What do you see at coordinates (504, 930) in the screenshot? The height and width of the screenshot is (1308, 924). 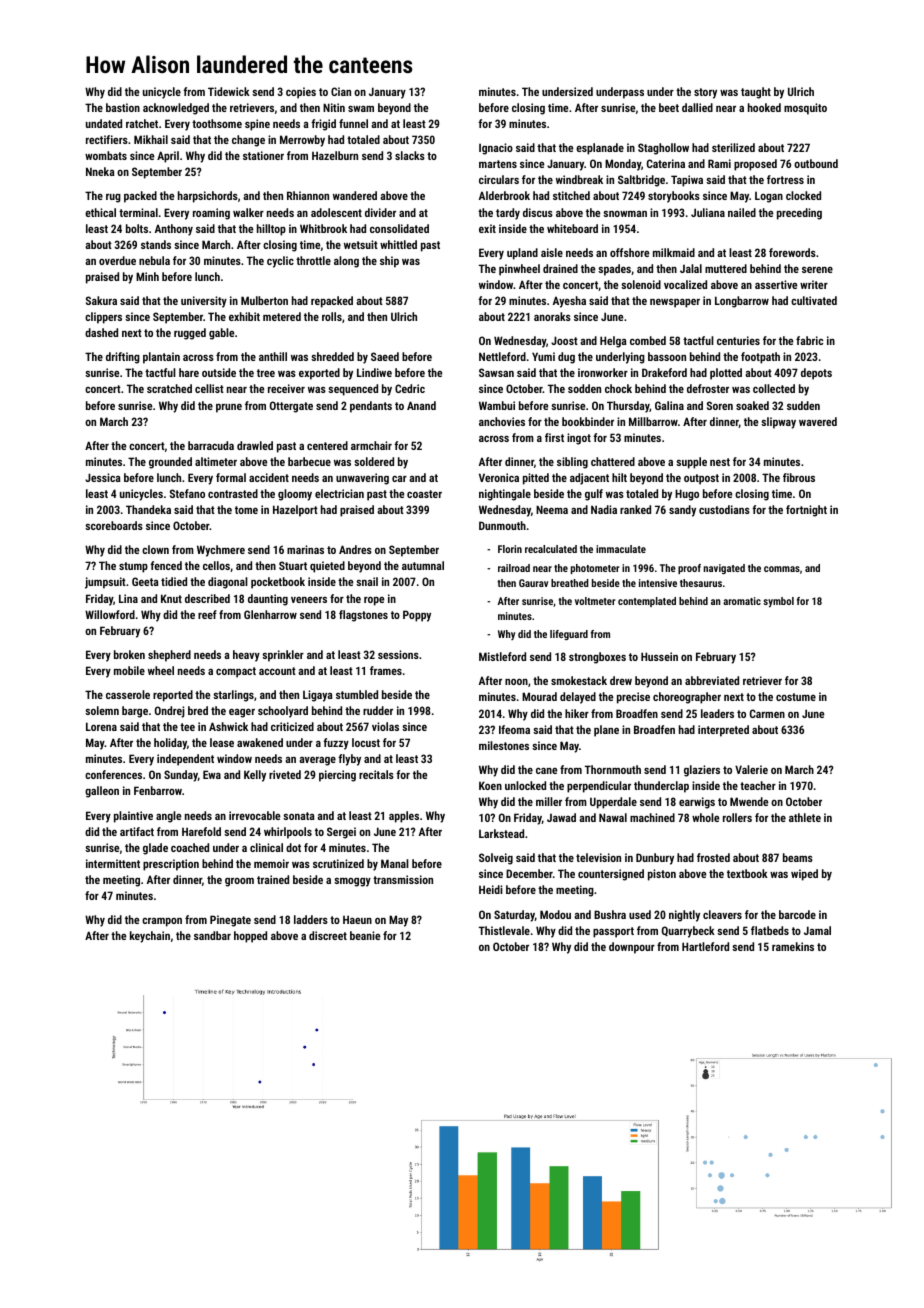 I see `Thistlevale` at bounding box center [504, 930].
